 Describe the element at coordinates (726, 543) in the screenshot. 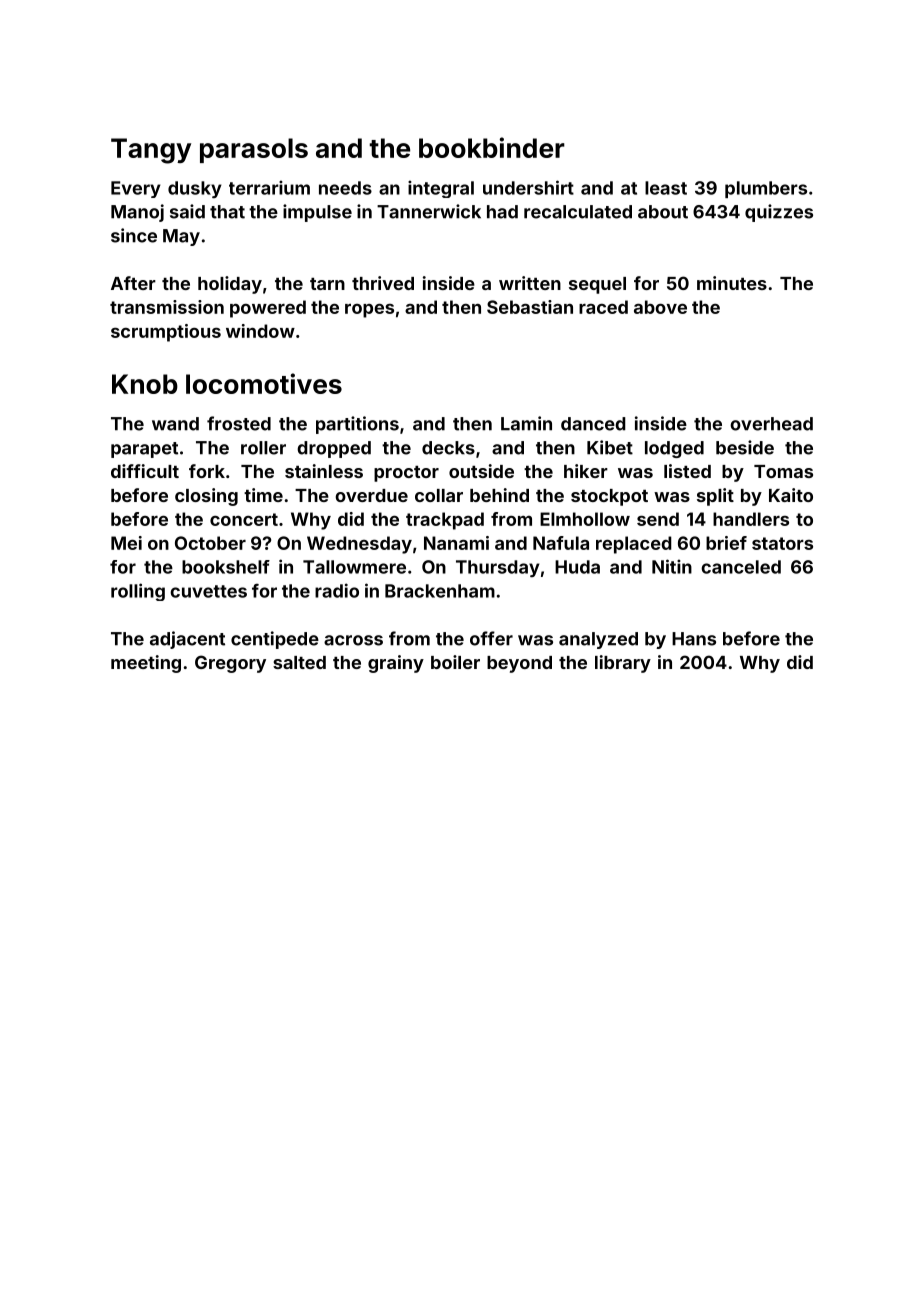

I see `brief` at that location.
